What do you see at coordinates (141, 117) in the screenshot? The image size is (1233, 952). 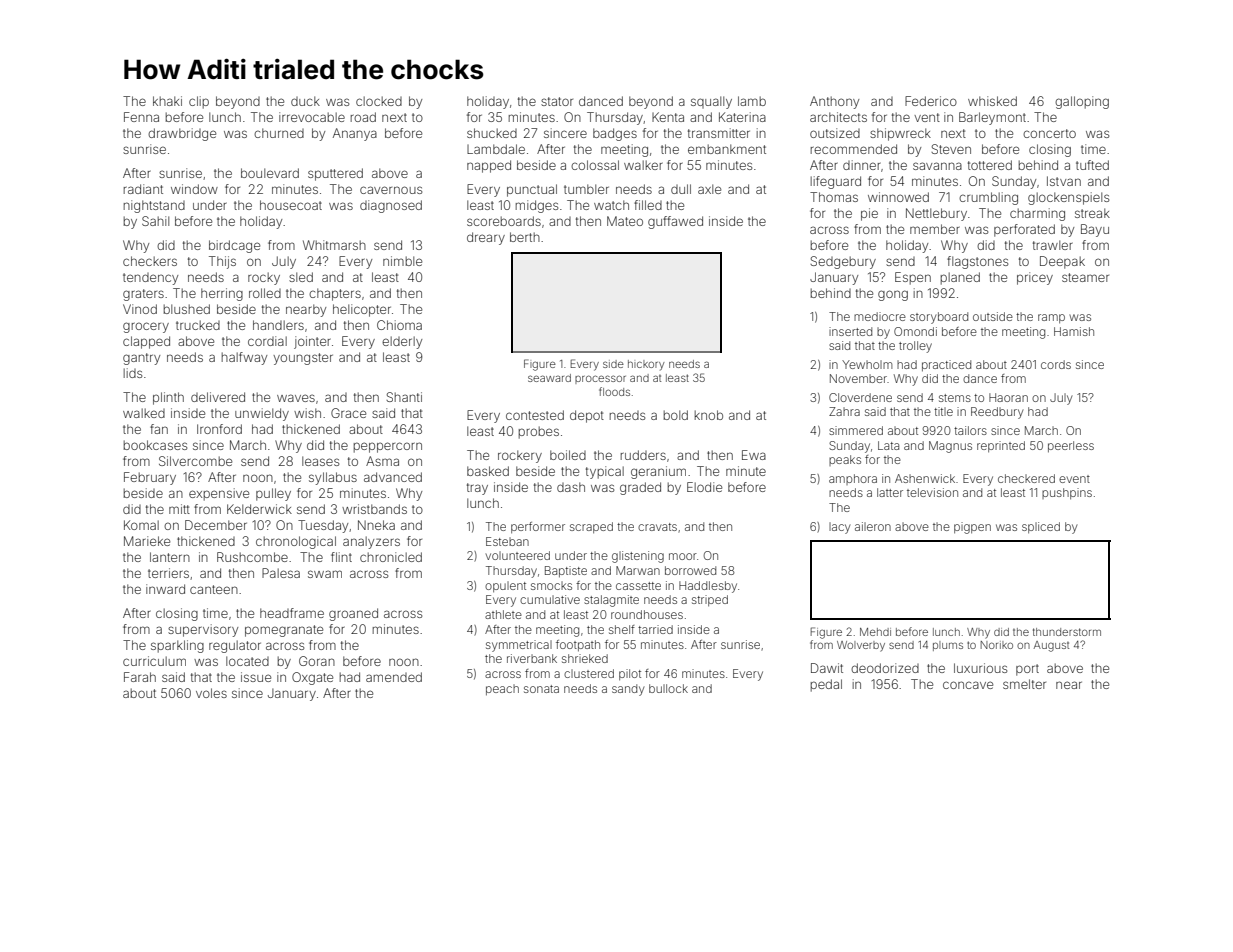 I see `Fenna` at bounding box center [141, 117].
